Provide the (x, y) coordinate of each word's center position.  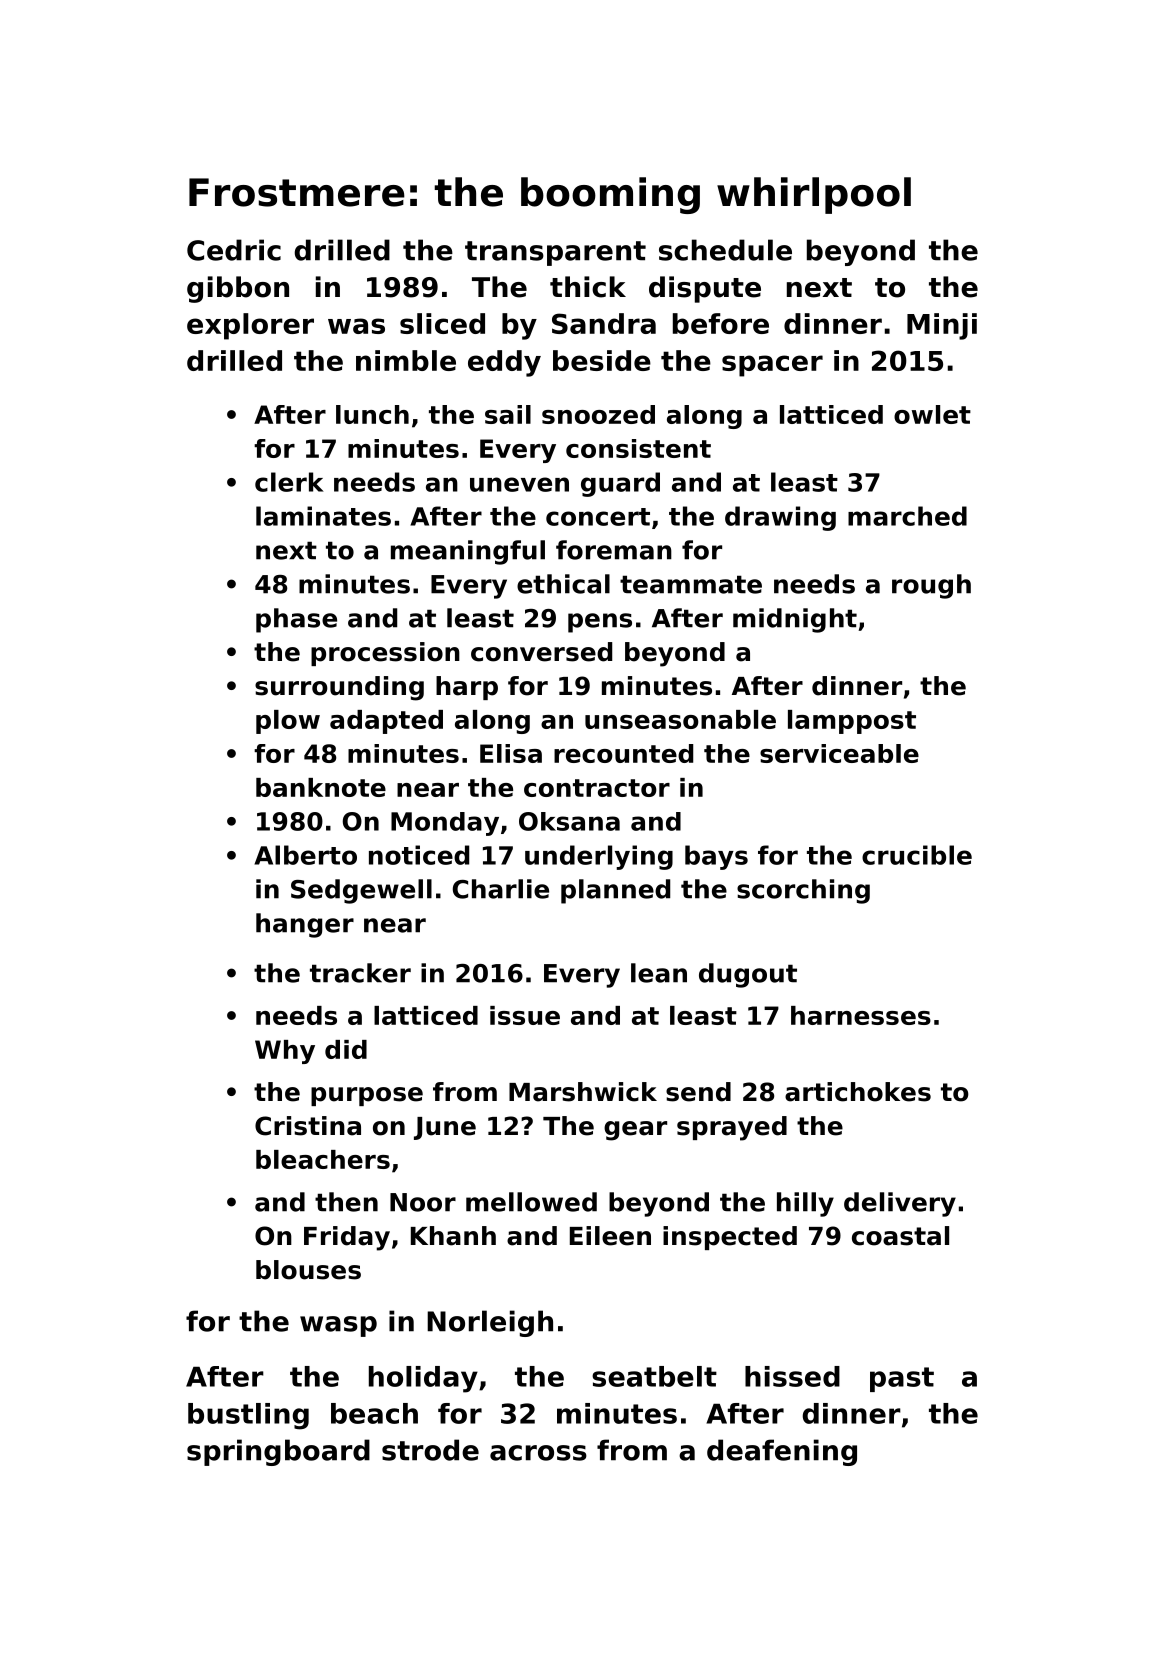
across (538, 1453)
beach (374, 1413)
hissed (792, 1376)
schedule (725, 250)
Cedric (234, 250)
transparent (555, 253)
